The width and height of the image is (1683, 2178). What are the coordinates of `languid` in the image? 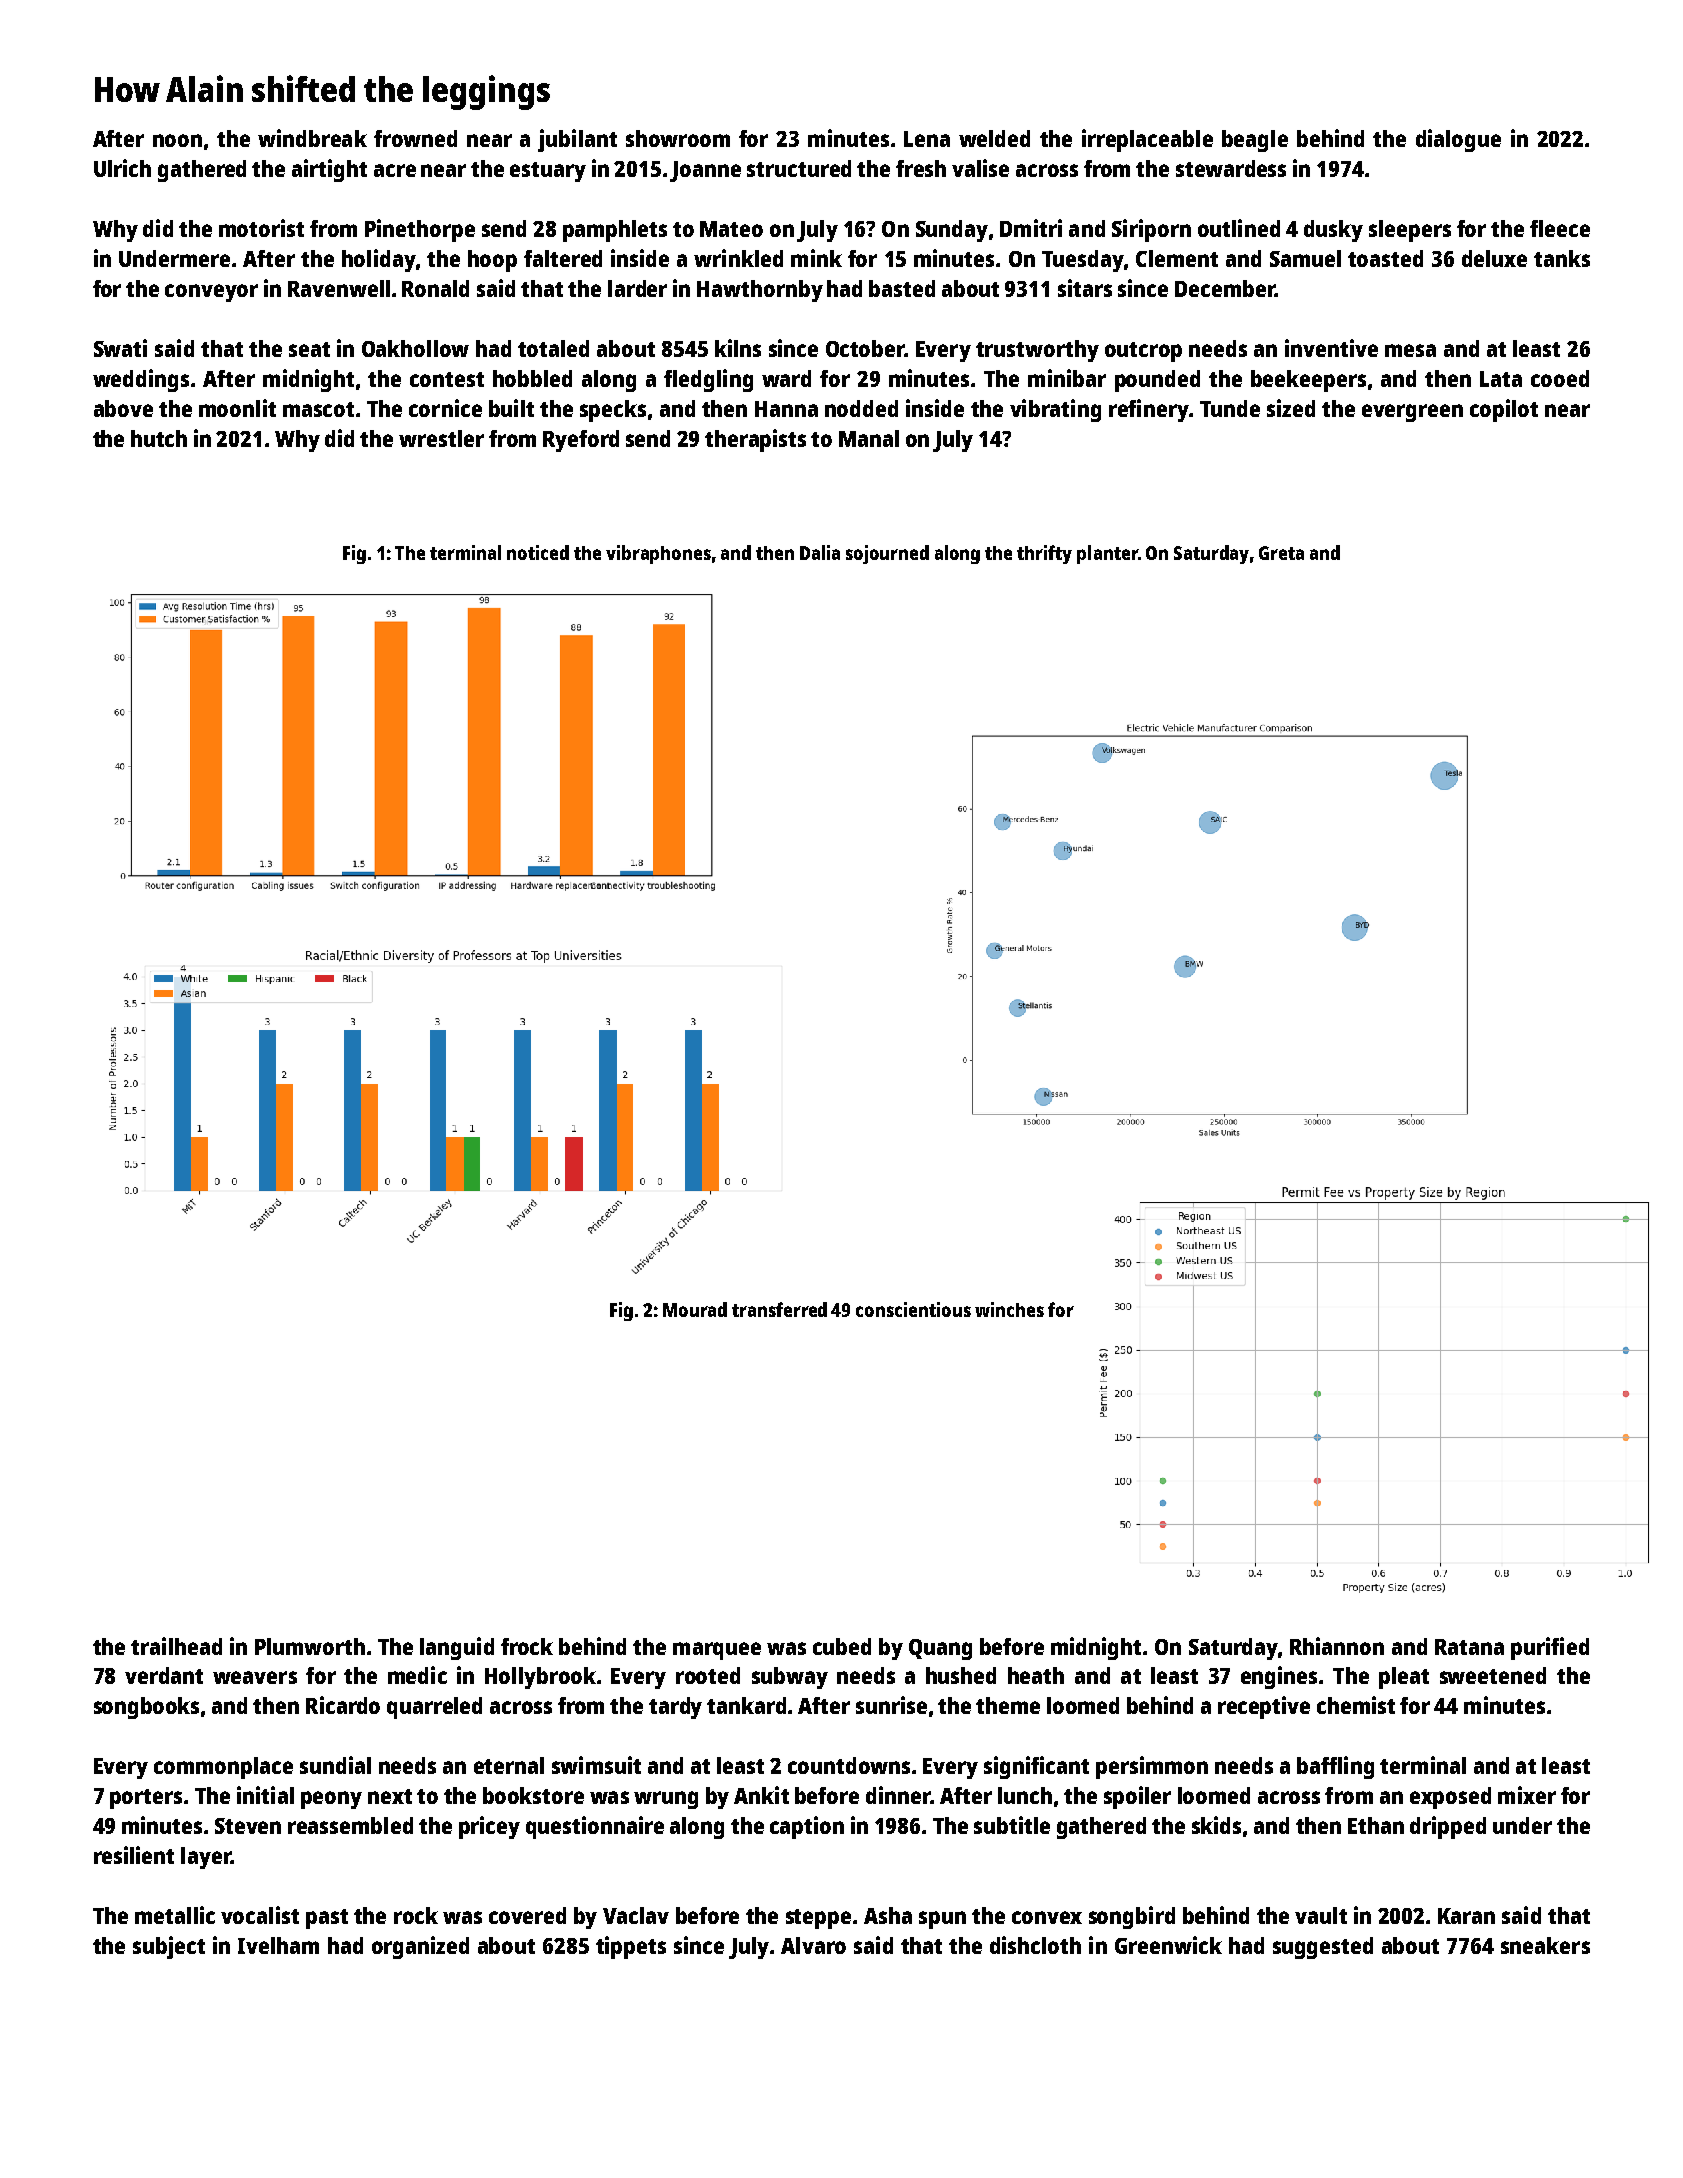 It's located at (457, 1648).
